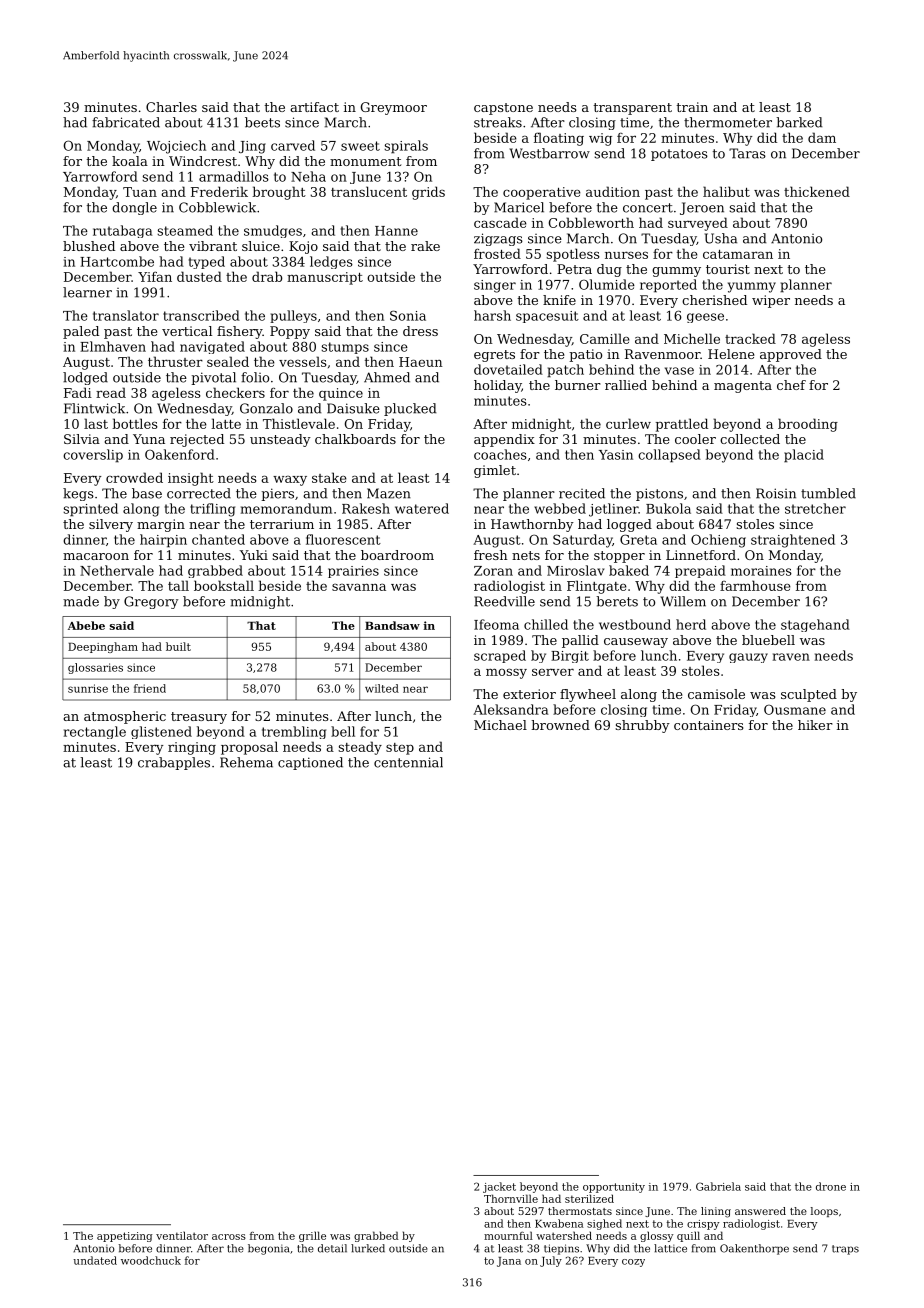  I want to click on Gonzalo, so click(266, 408).
